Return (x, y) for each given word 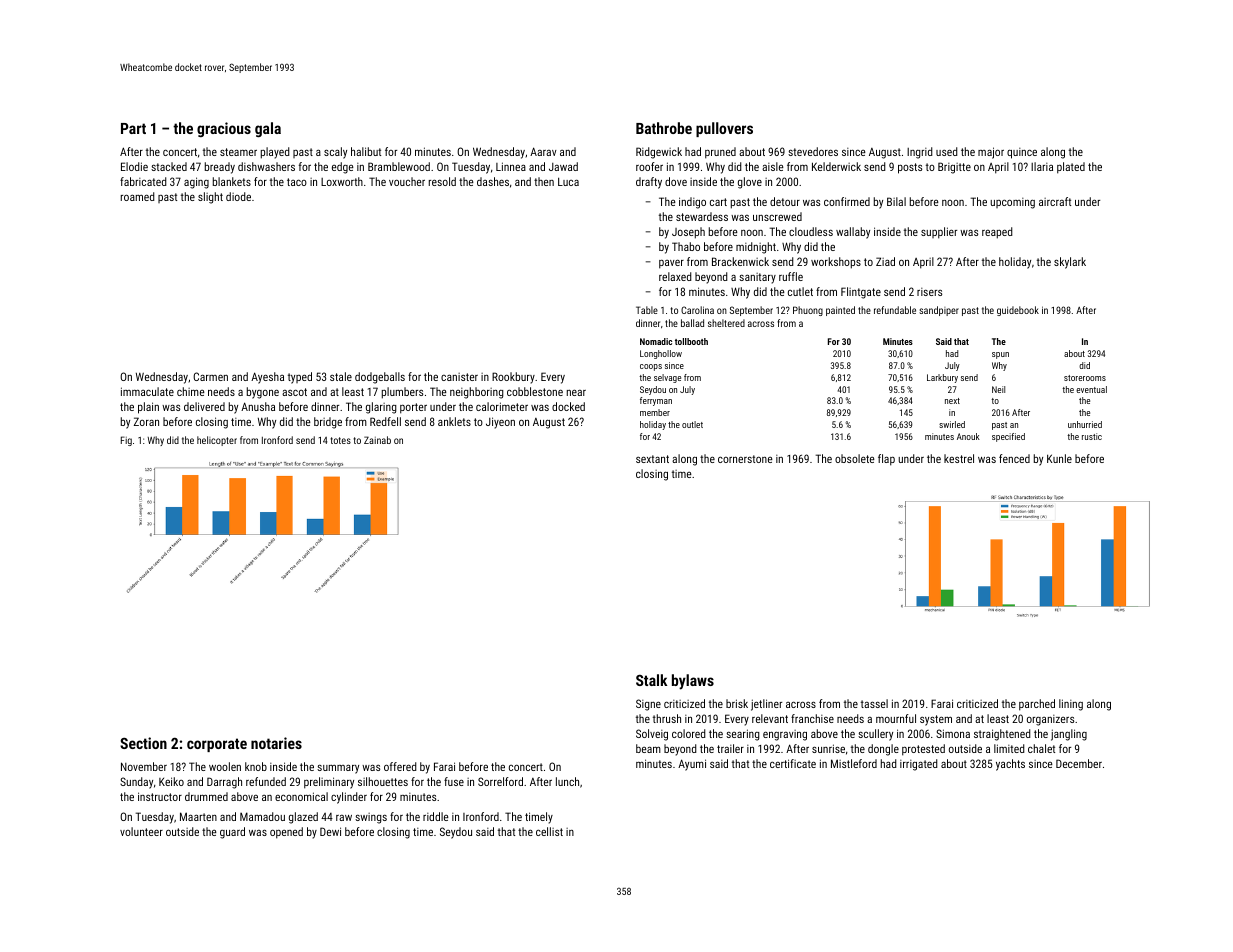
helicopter (217, 441)
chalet (1041, 748)
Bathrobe (664, 128)
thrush (667, 718)
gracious (224, 129)
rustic (1092, 436)
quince (1022, 153)
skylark (1070, 263)
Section (143, 743)
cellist (549, 831)
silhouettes (383, 781)
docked (568, 406)
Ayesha (267, 378)
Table (647, 310)
